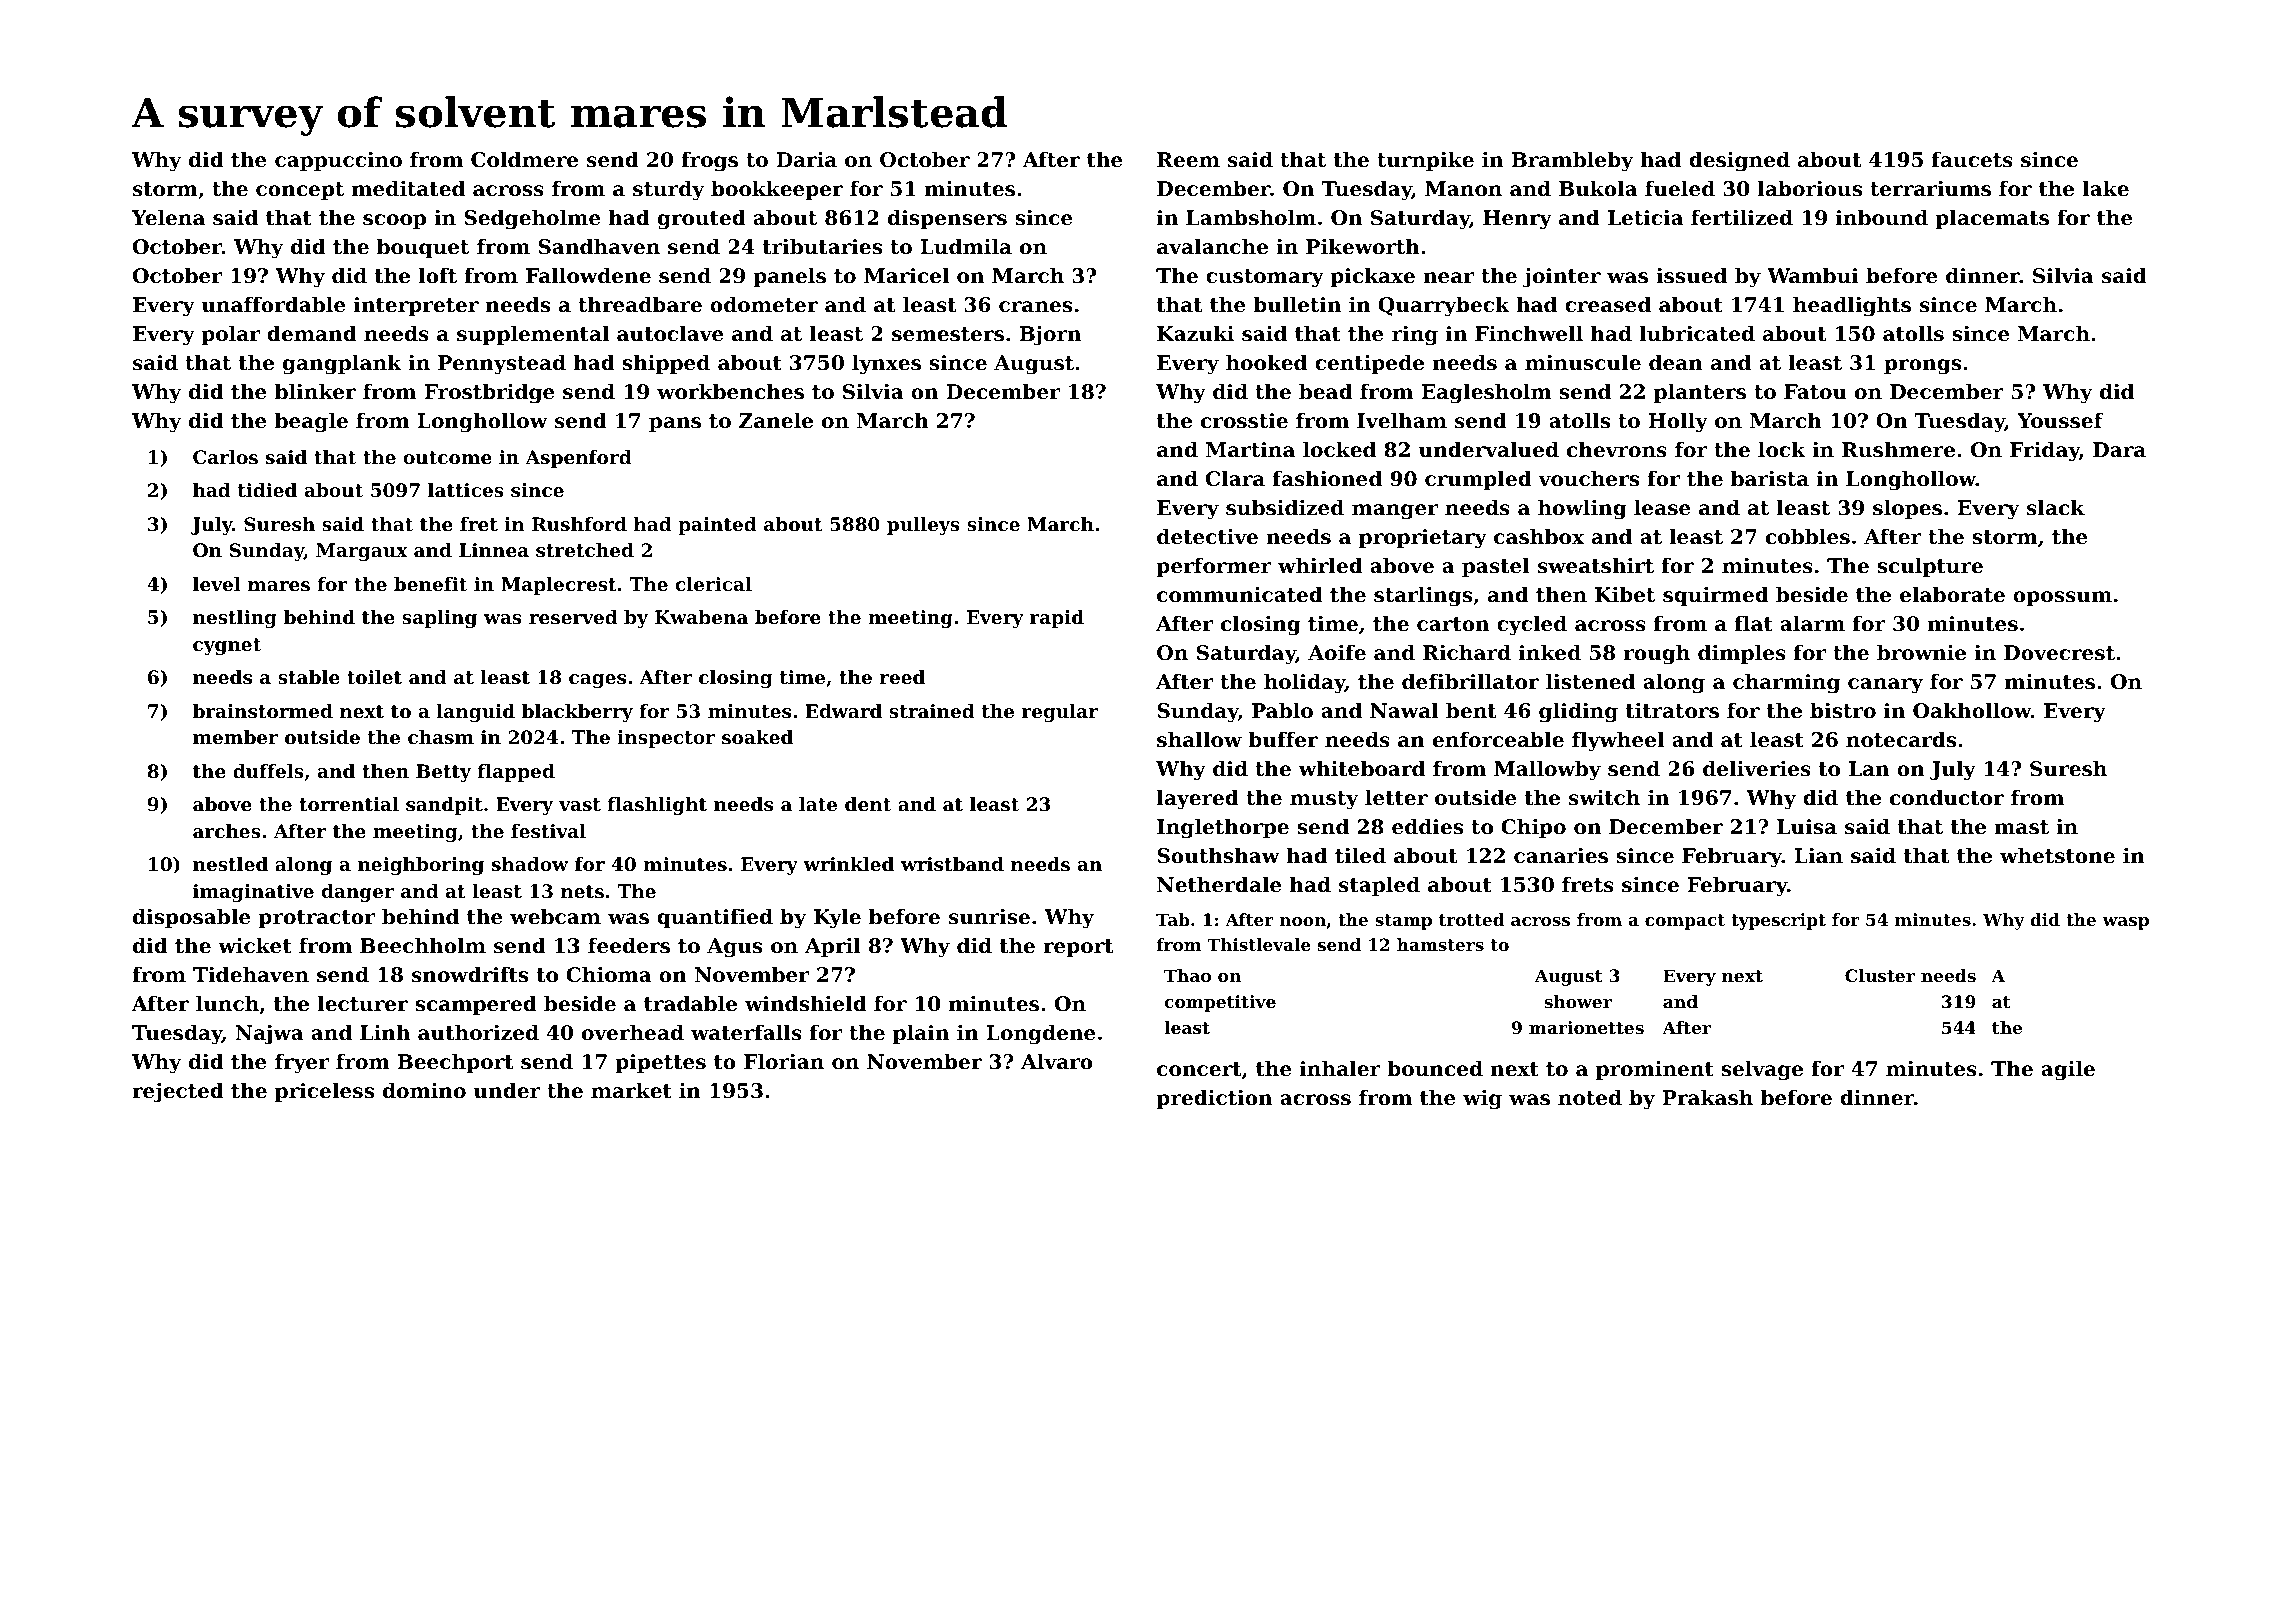 The height and width of the page is (1614, 2282). Describe the element at coordinates (1496, 567) in the page. I see `pastel` at that location.
